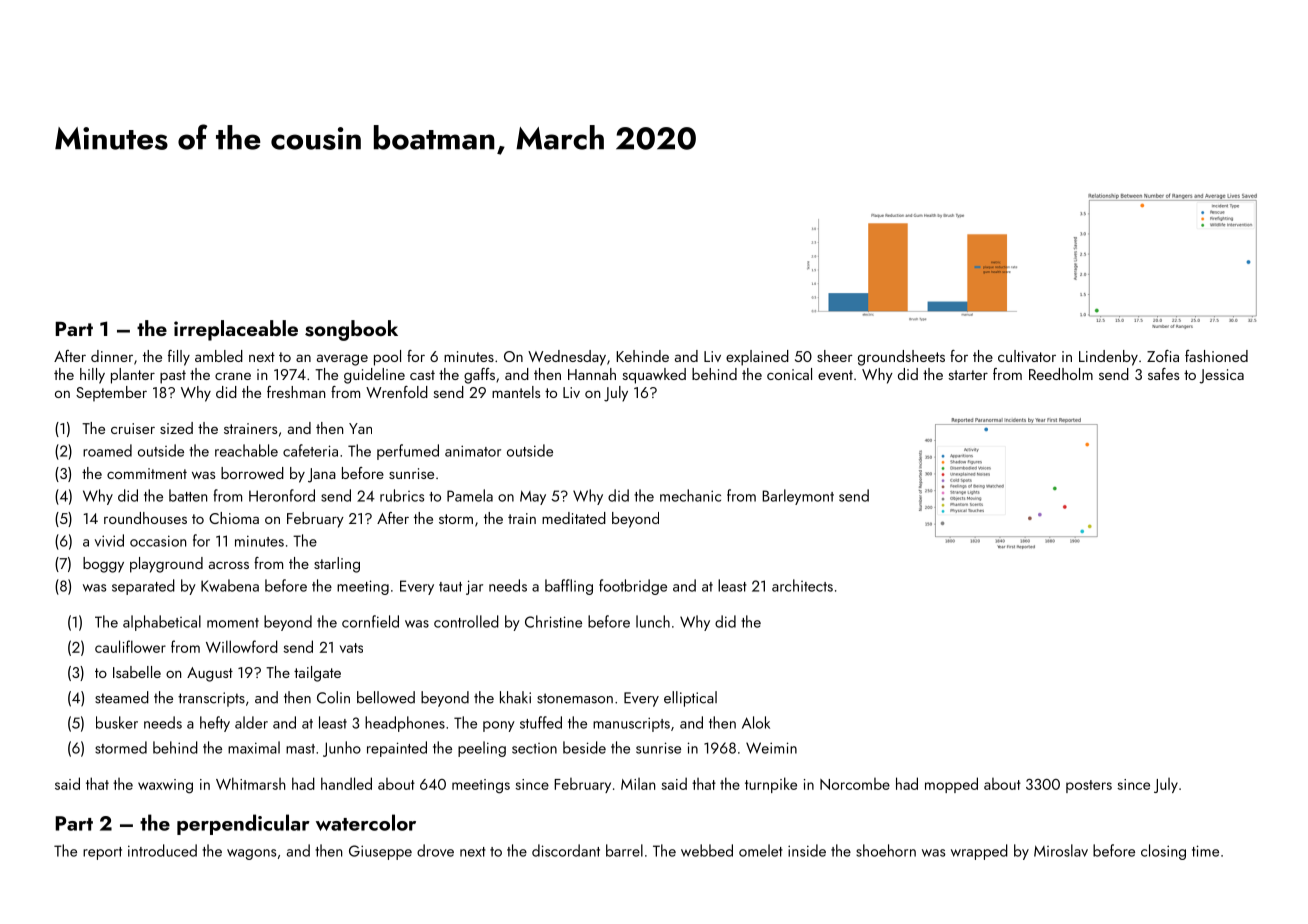  What do you see at coordinates (1089, 786) in the document?
I see `posters` at bounding box center [1089, 786].
